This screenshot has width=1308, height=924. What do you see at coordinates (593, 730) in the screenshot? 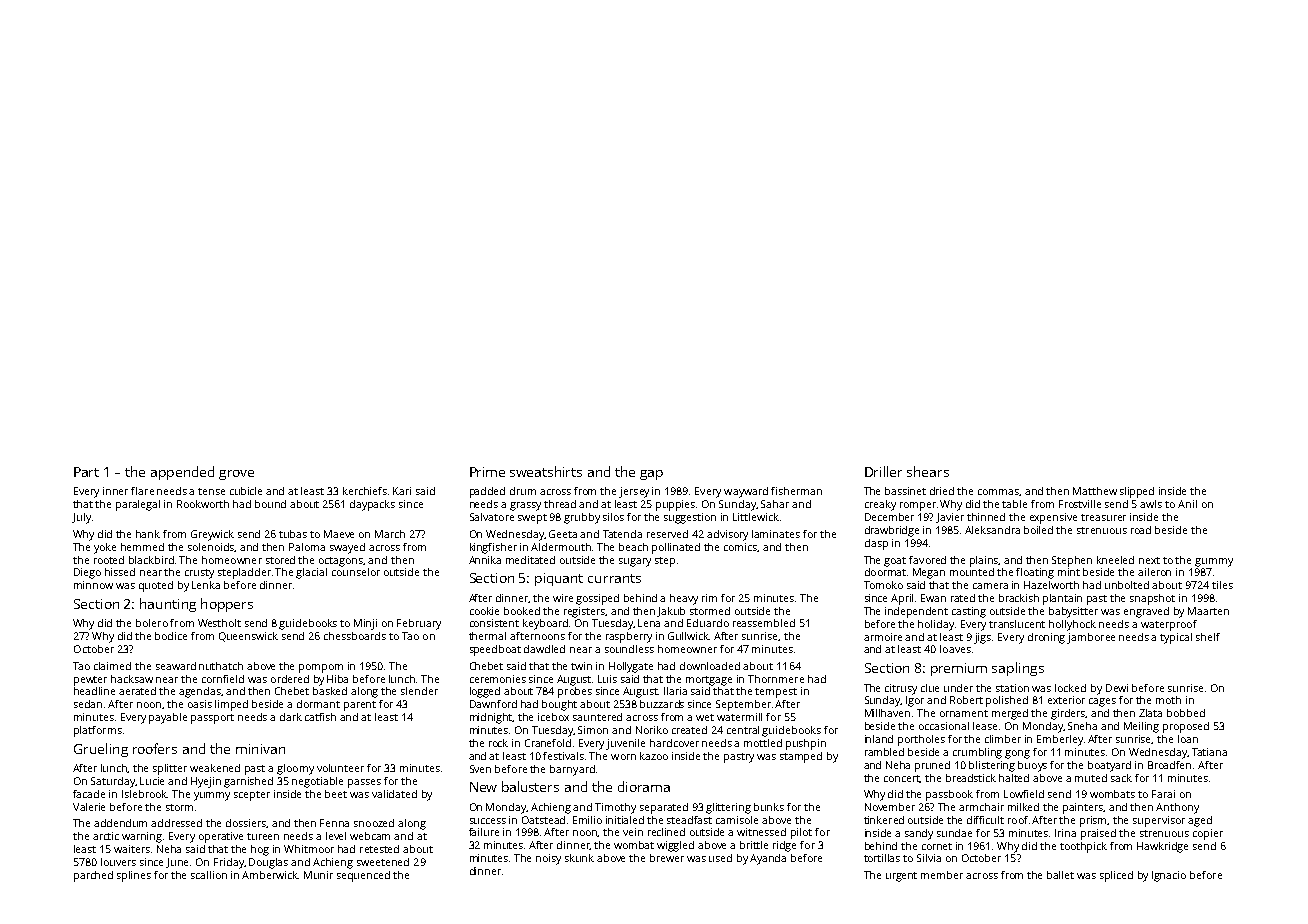
I see `Simon` at bounding box center [593, 730].
